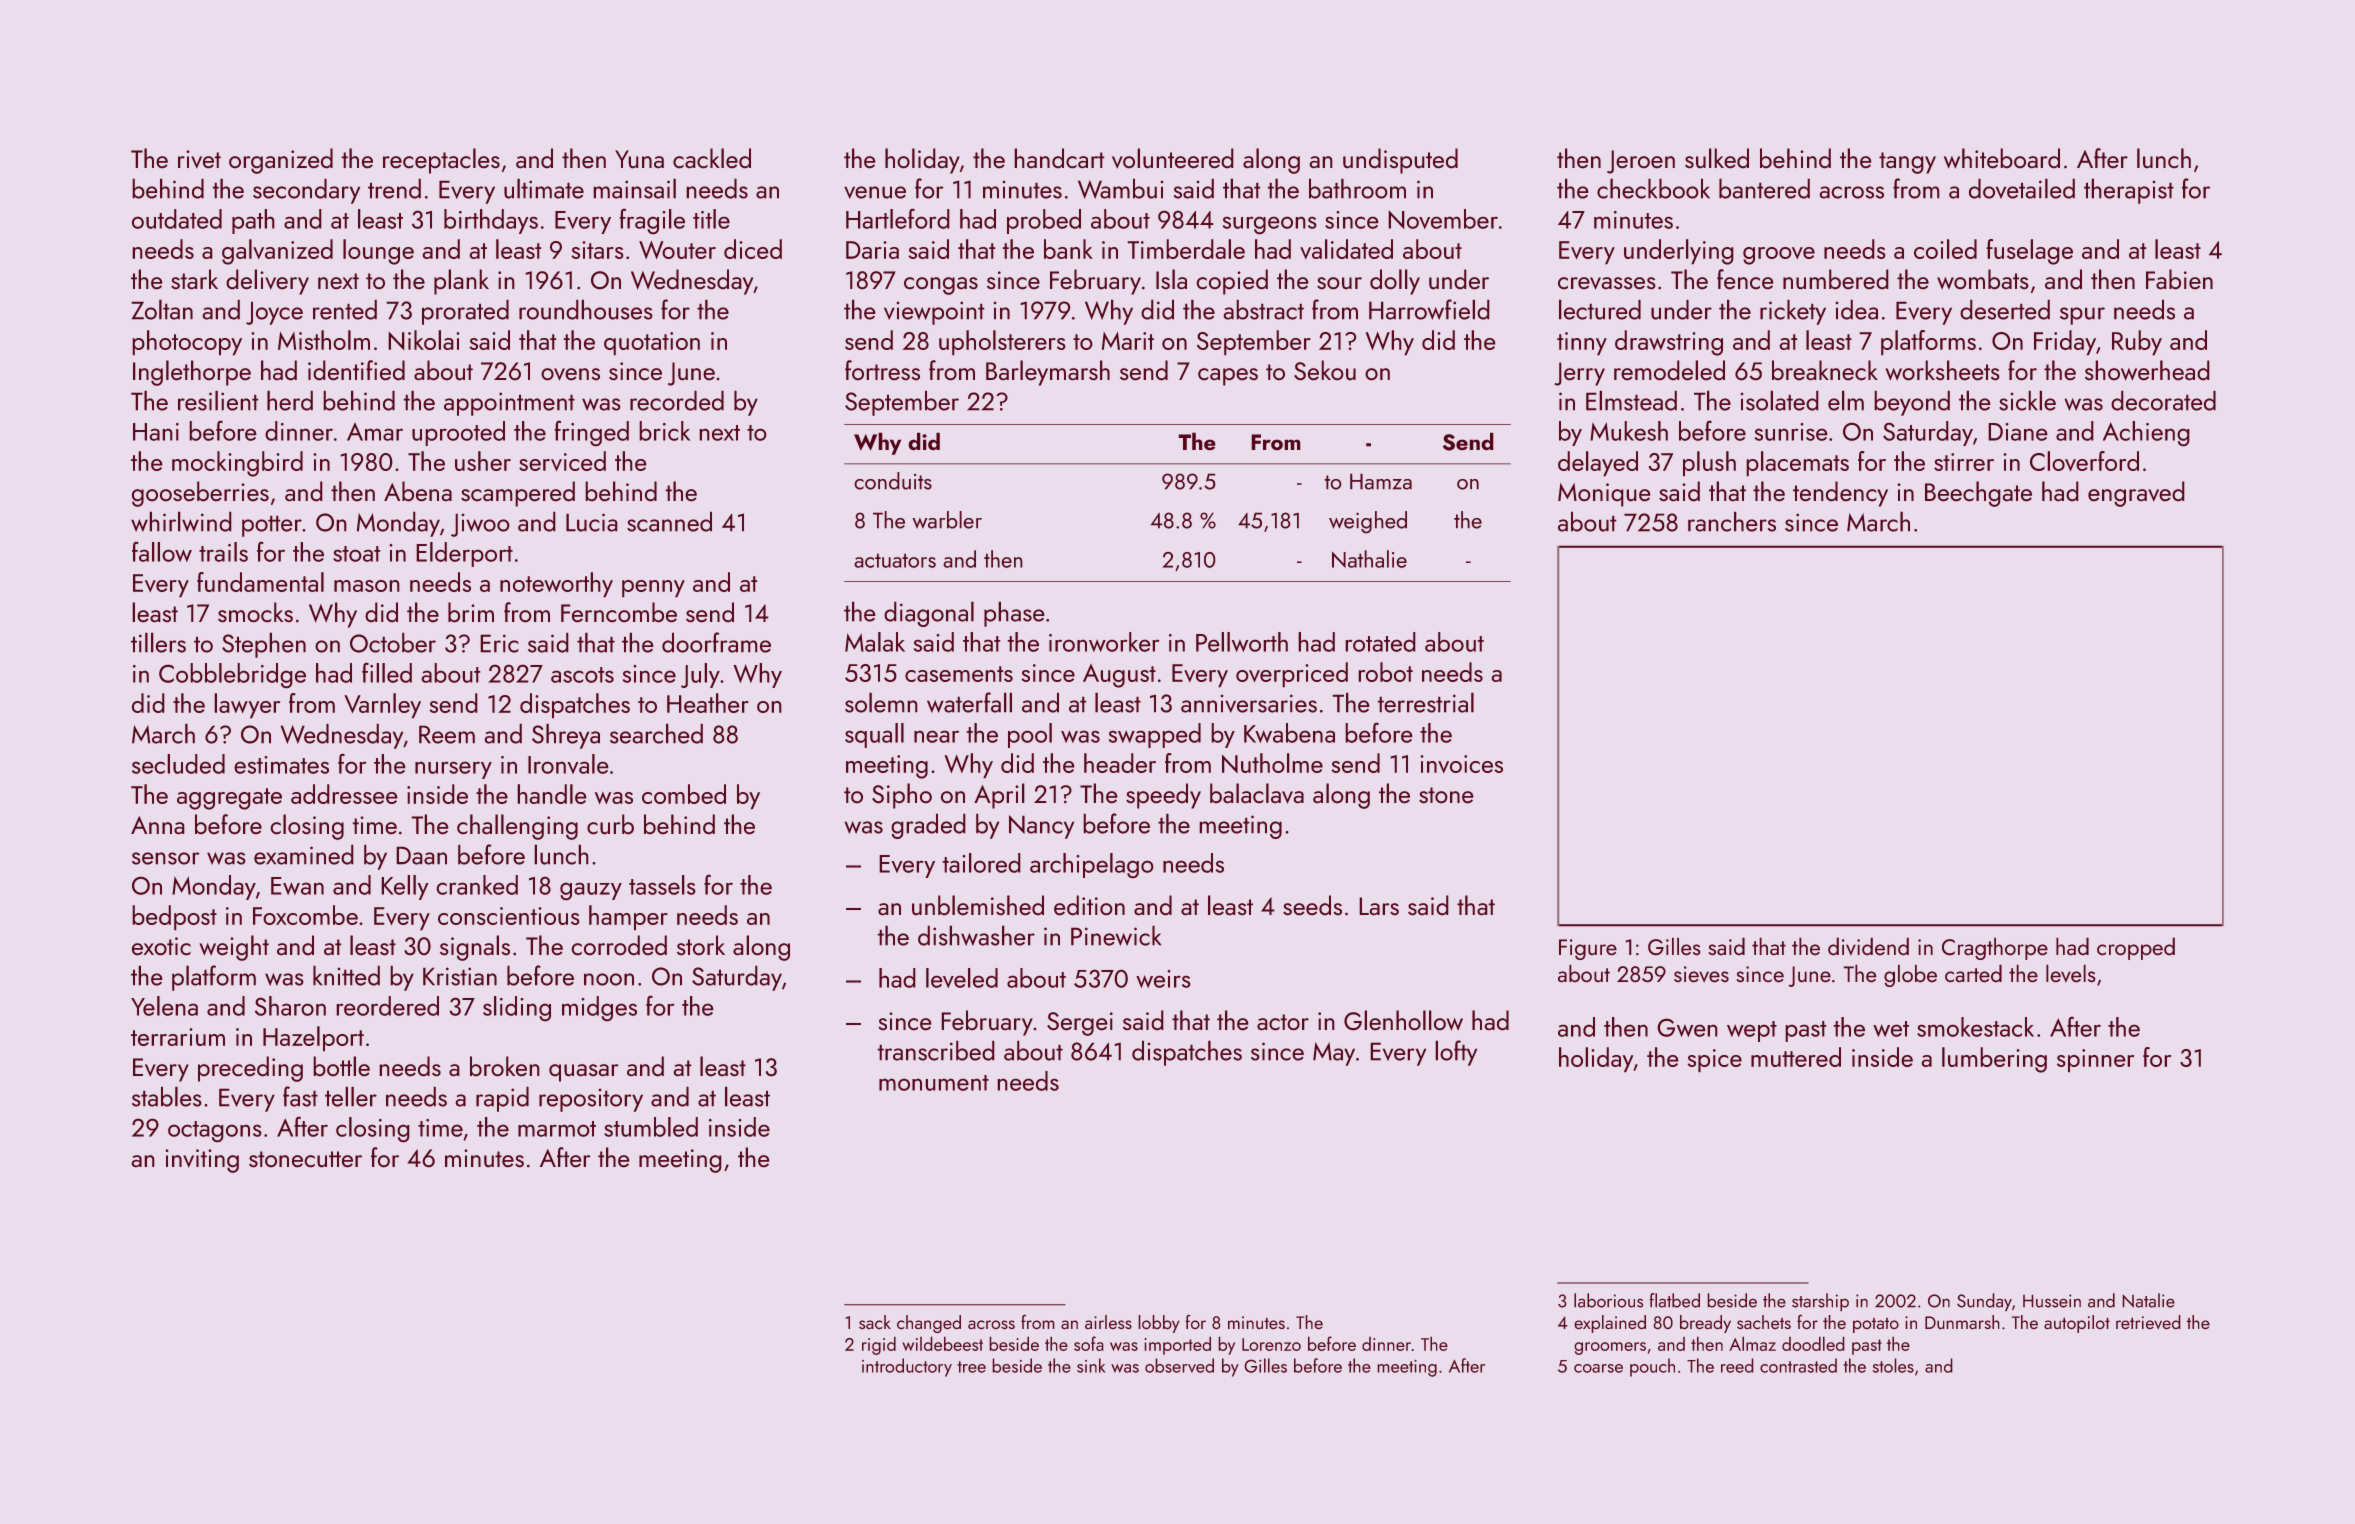  I want to click on smocks, so click(255, 612).
